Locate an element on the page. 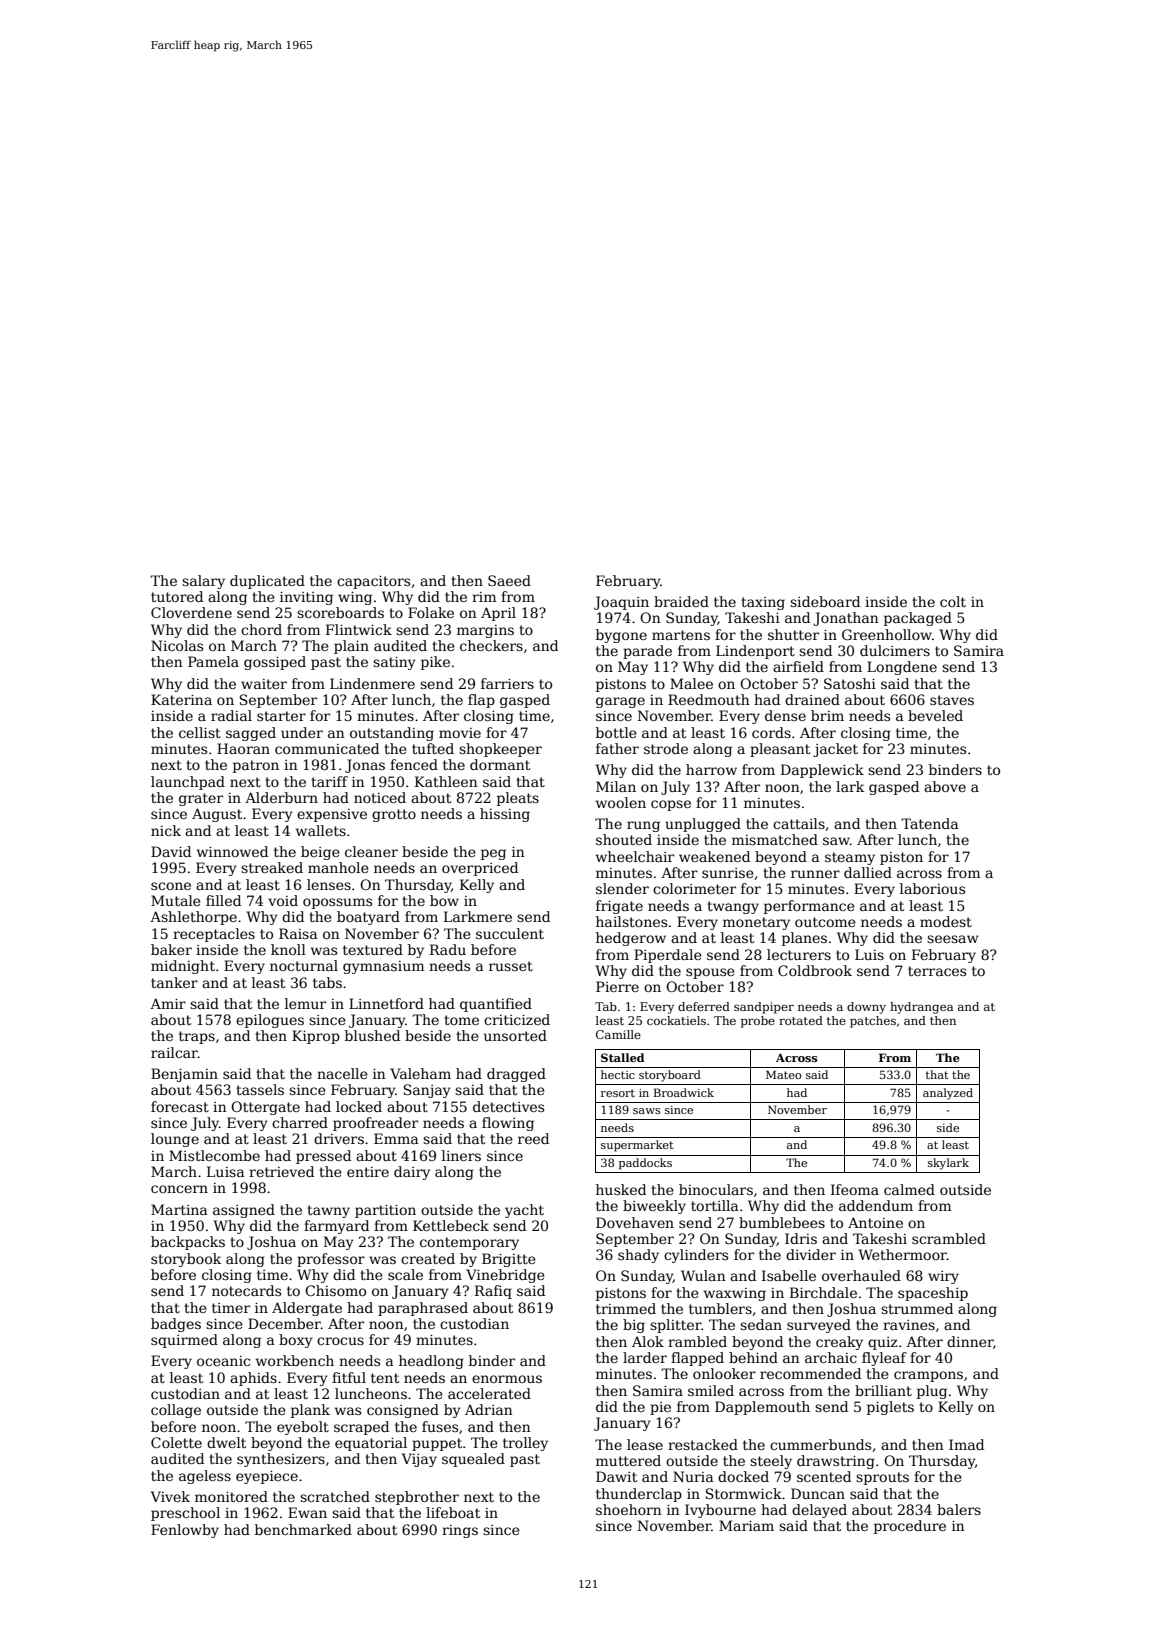  cords is located at coordinates (771, 732).
